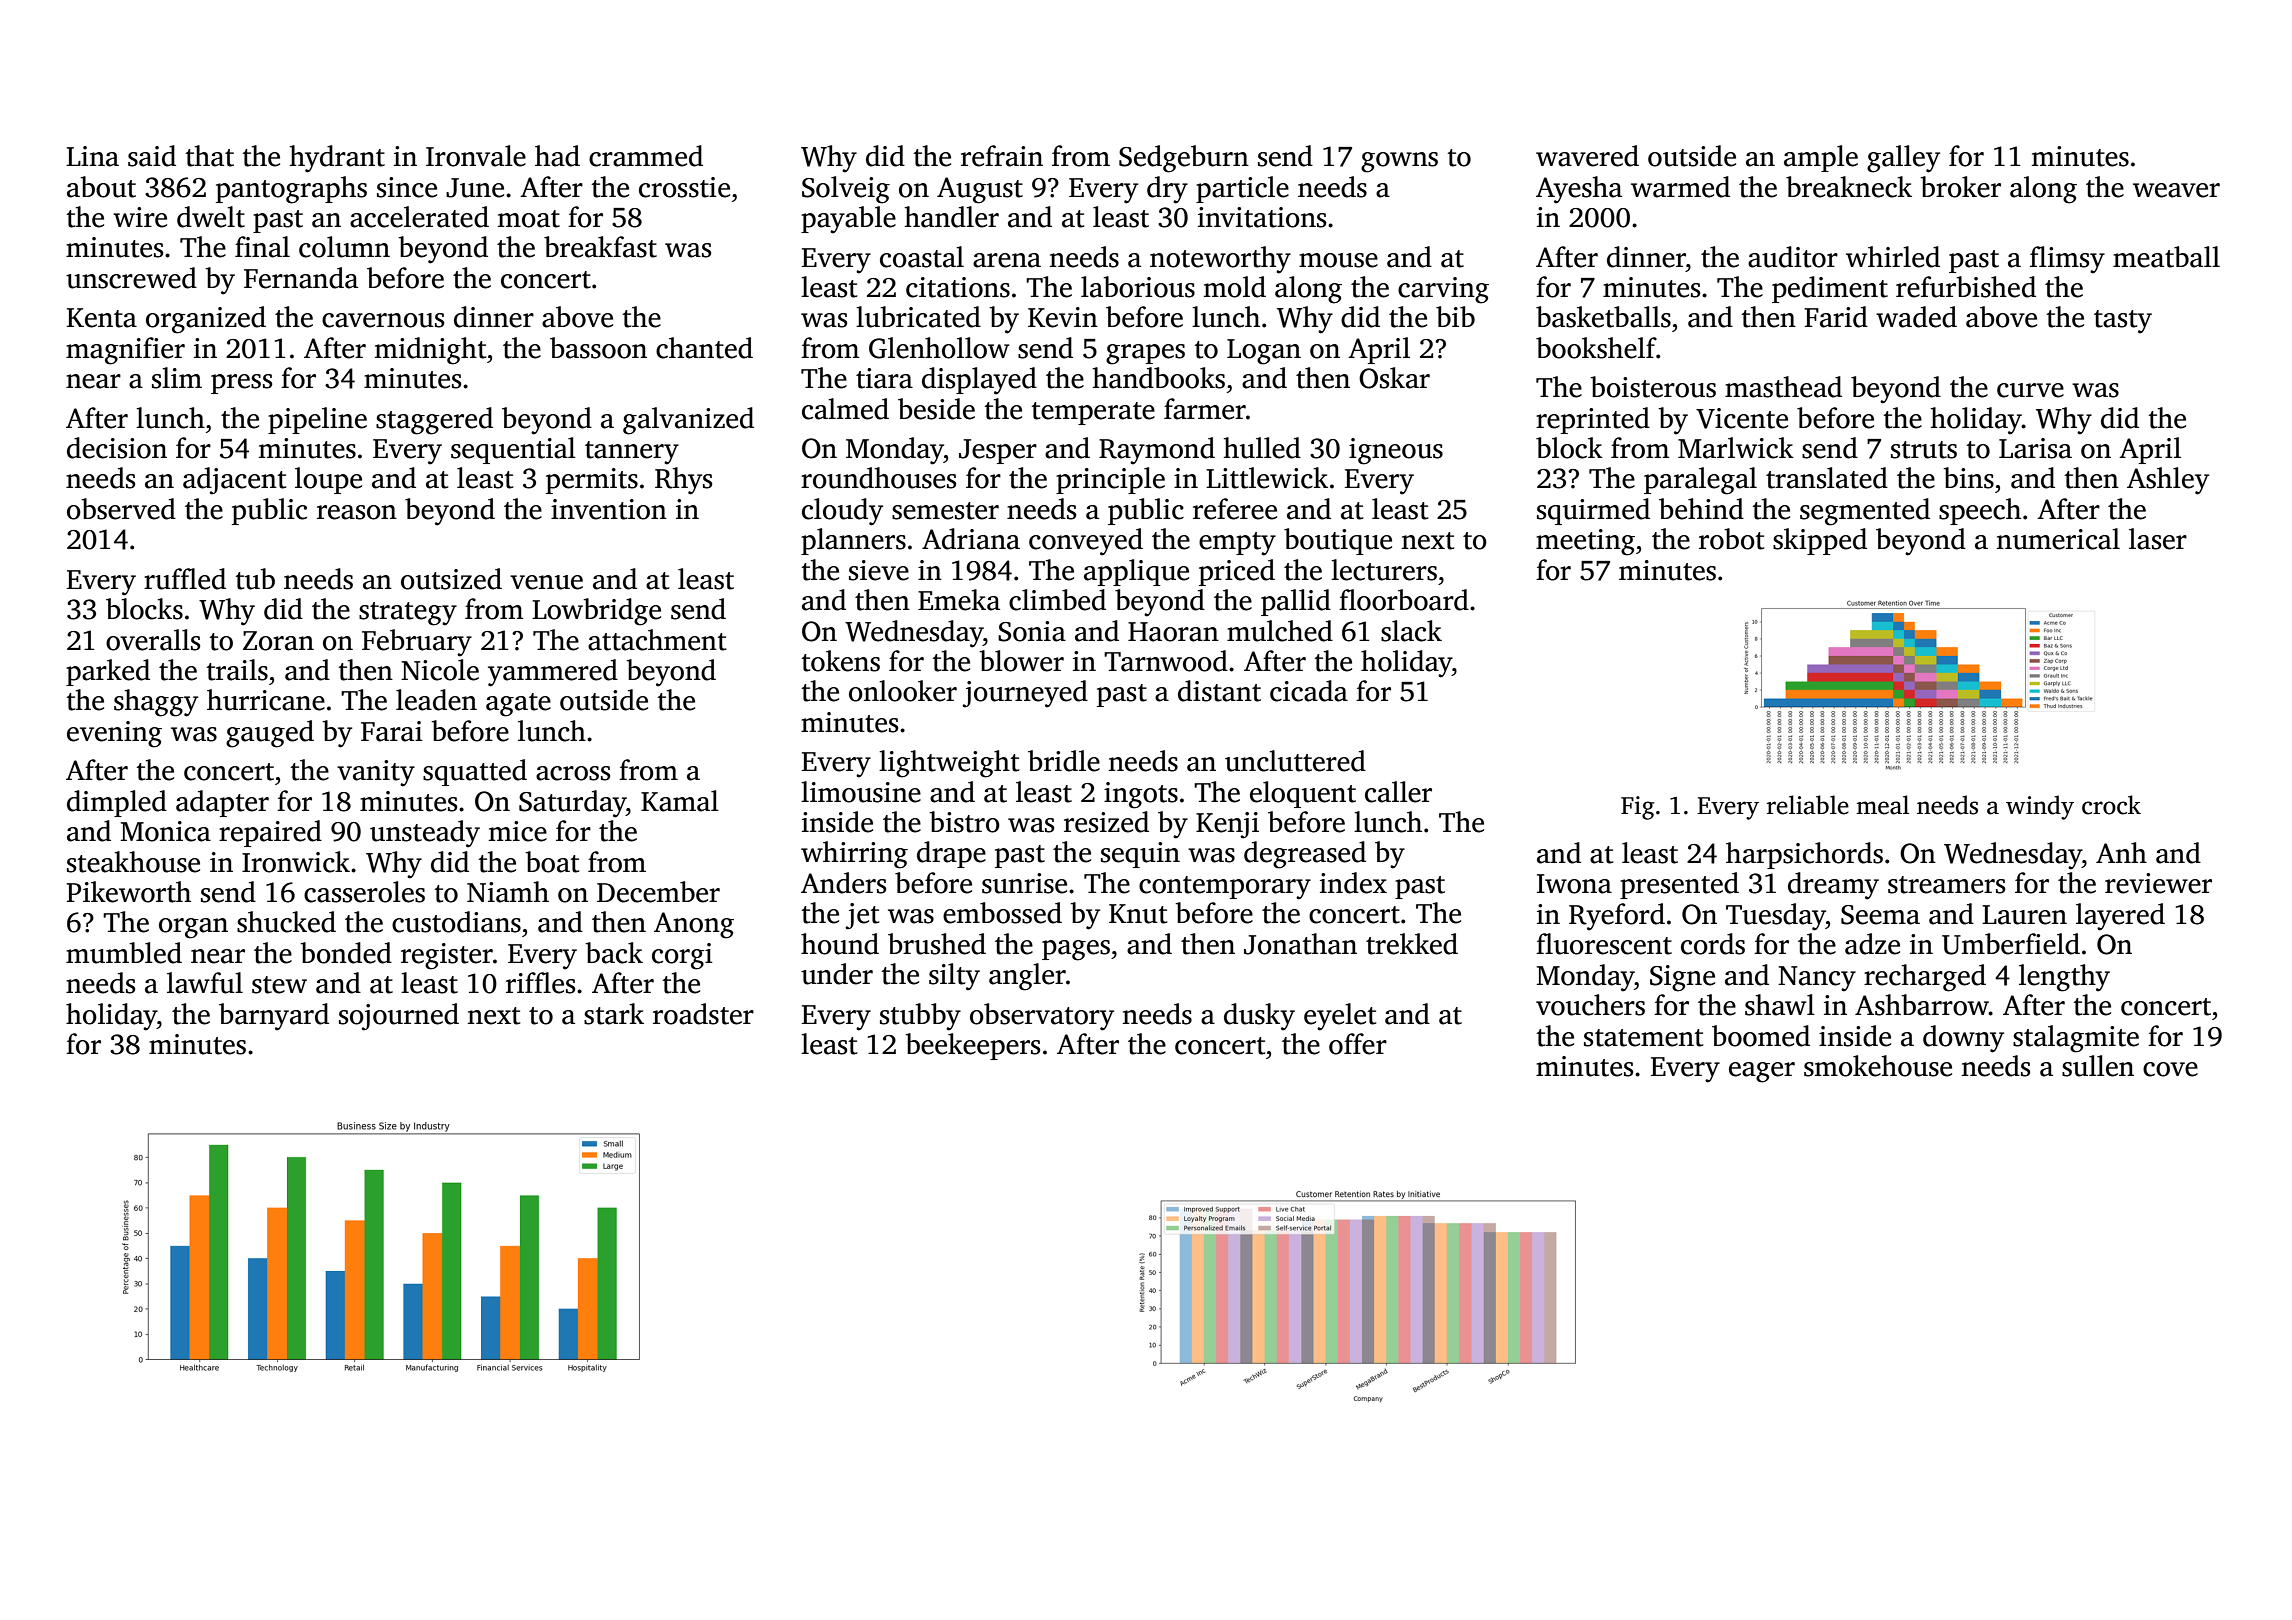 The height and width of the screenshot is (1620, 2292). I want to click on broker, so click(1961, 187).
